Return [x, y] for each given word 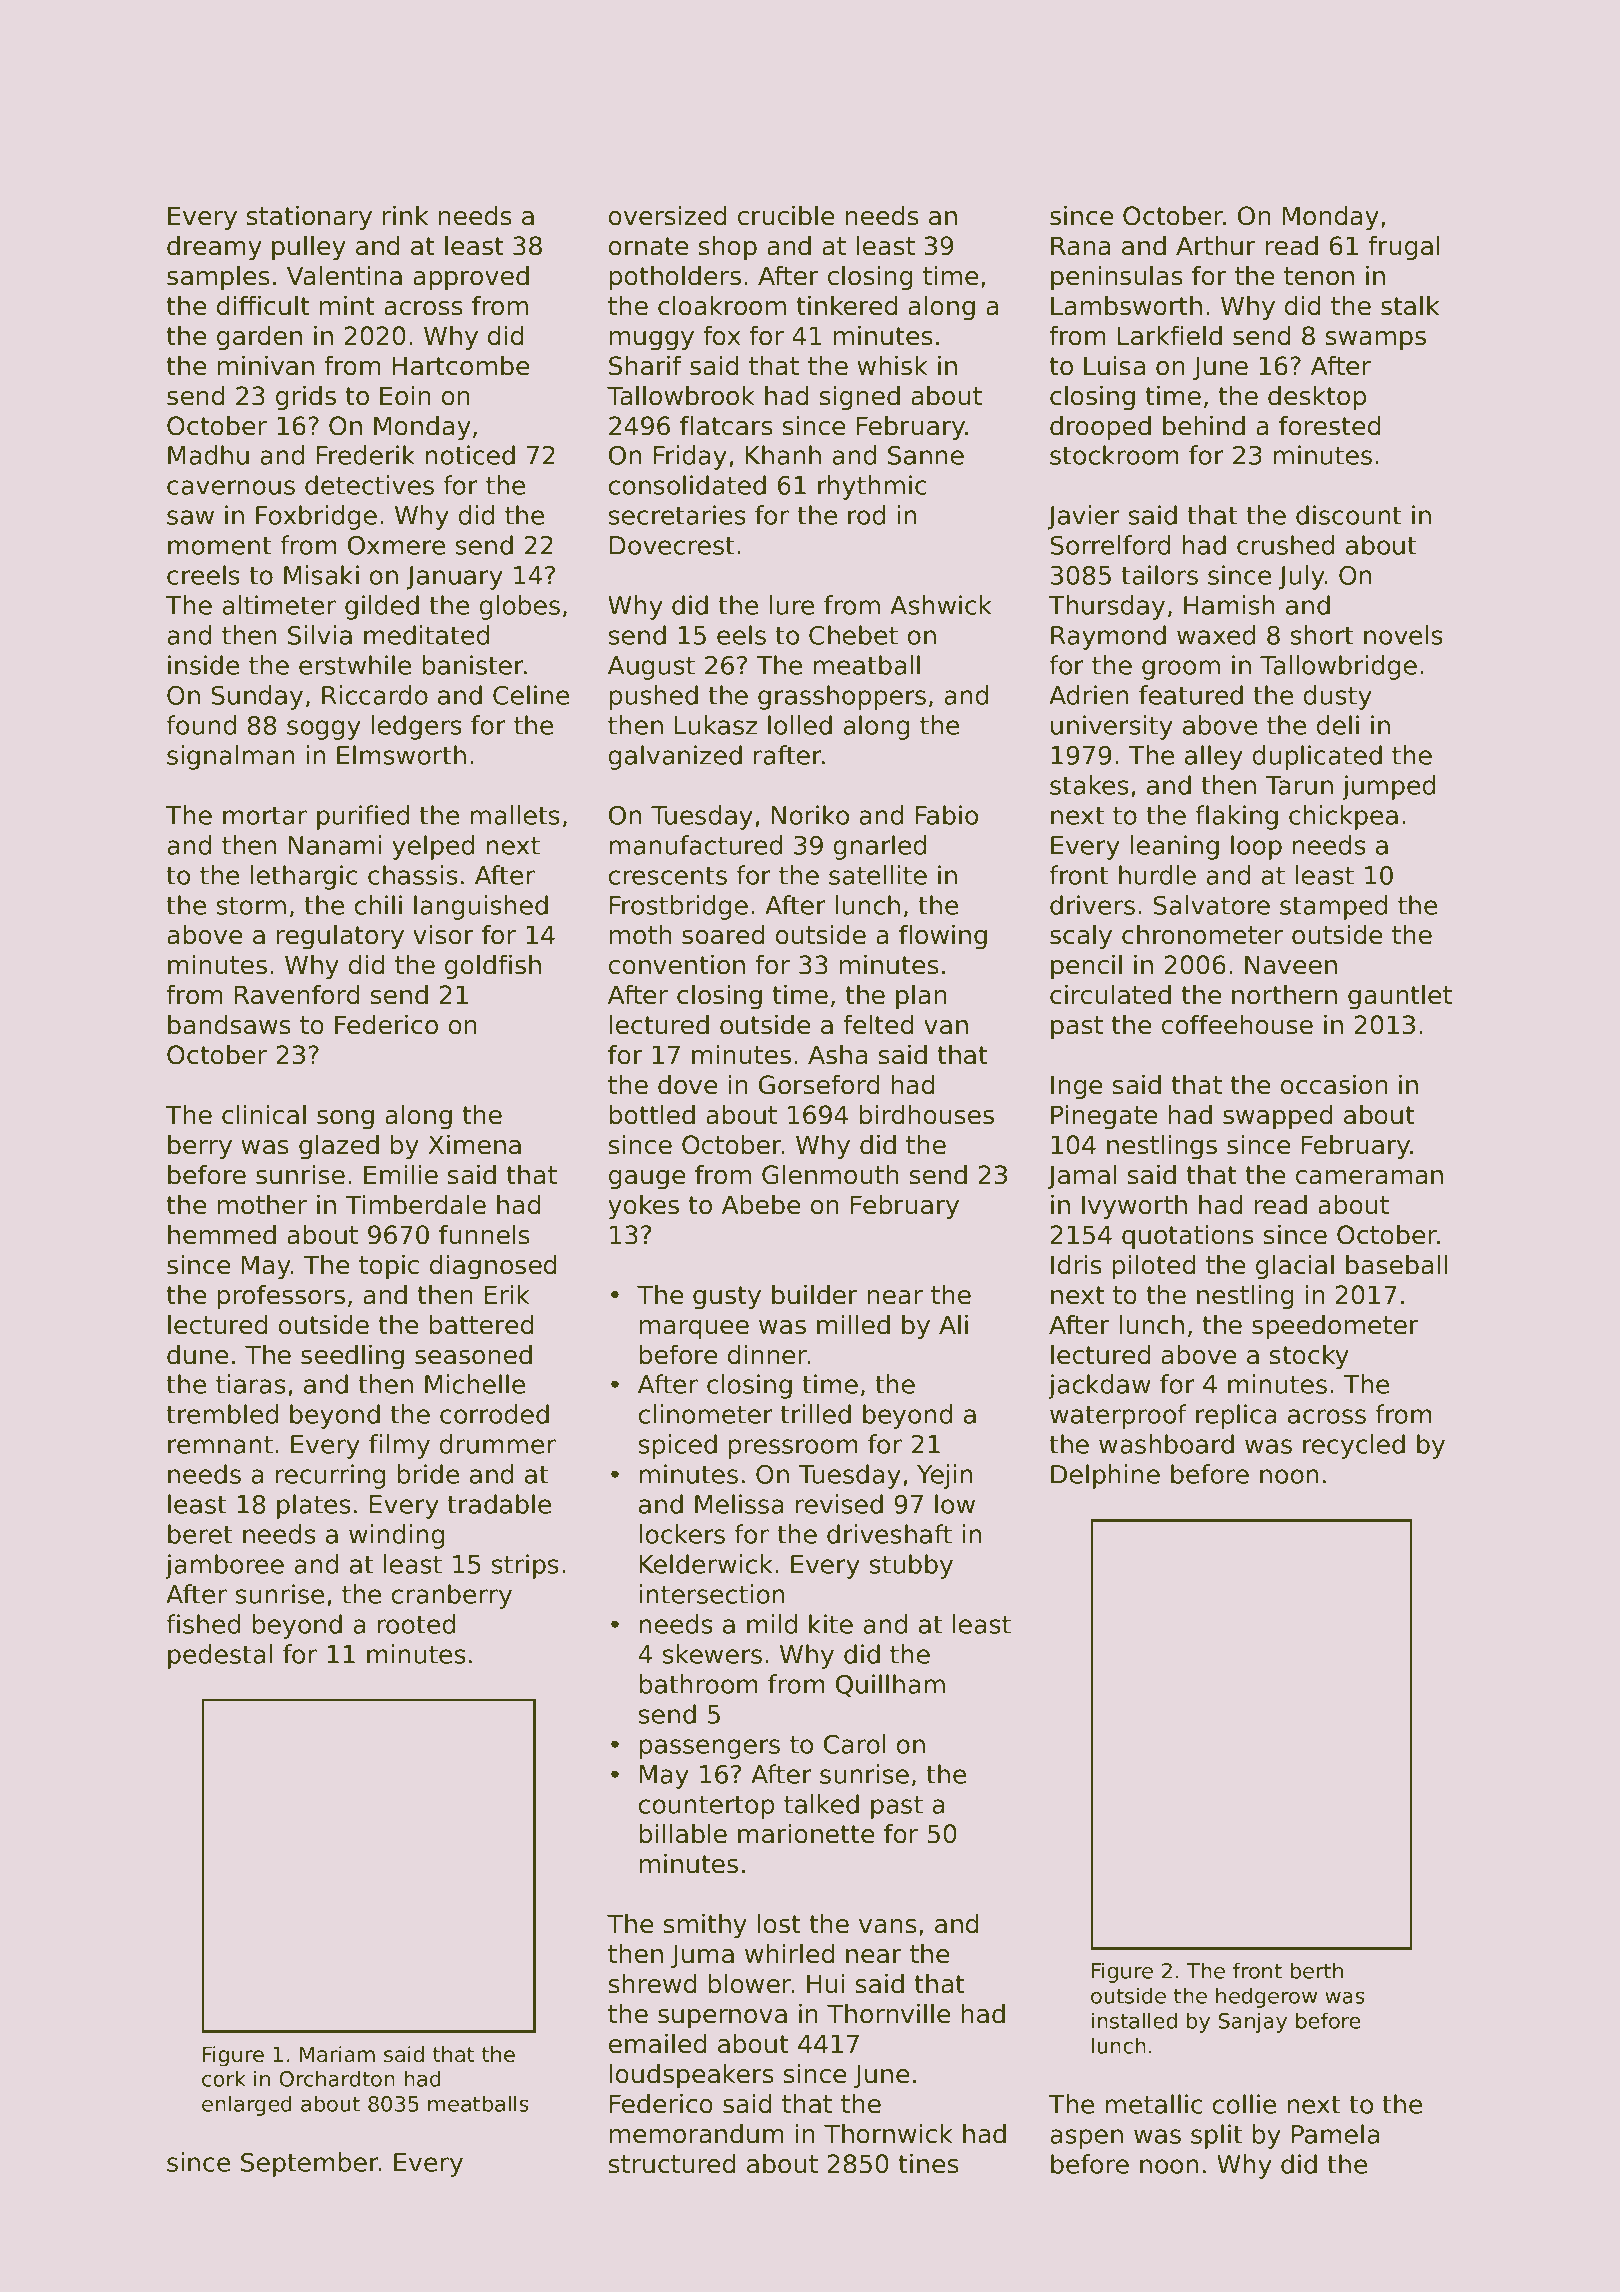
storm [251, 906]
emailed [657, 2044]
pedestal [220, 1656]
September [310, 2164]
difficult [263, 306]
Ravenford [297, 995]
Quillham [890, 1685]
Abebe [761, 1205]
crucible [786, 216]
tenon [1319, 276]
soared [723, 935]
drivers [1092, 905]
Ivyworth [1134, 1207]
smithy [705, 1926]
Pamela [1335, 2134]
